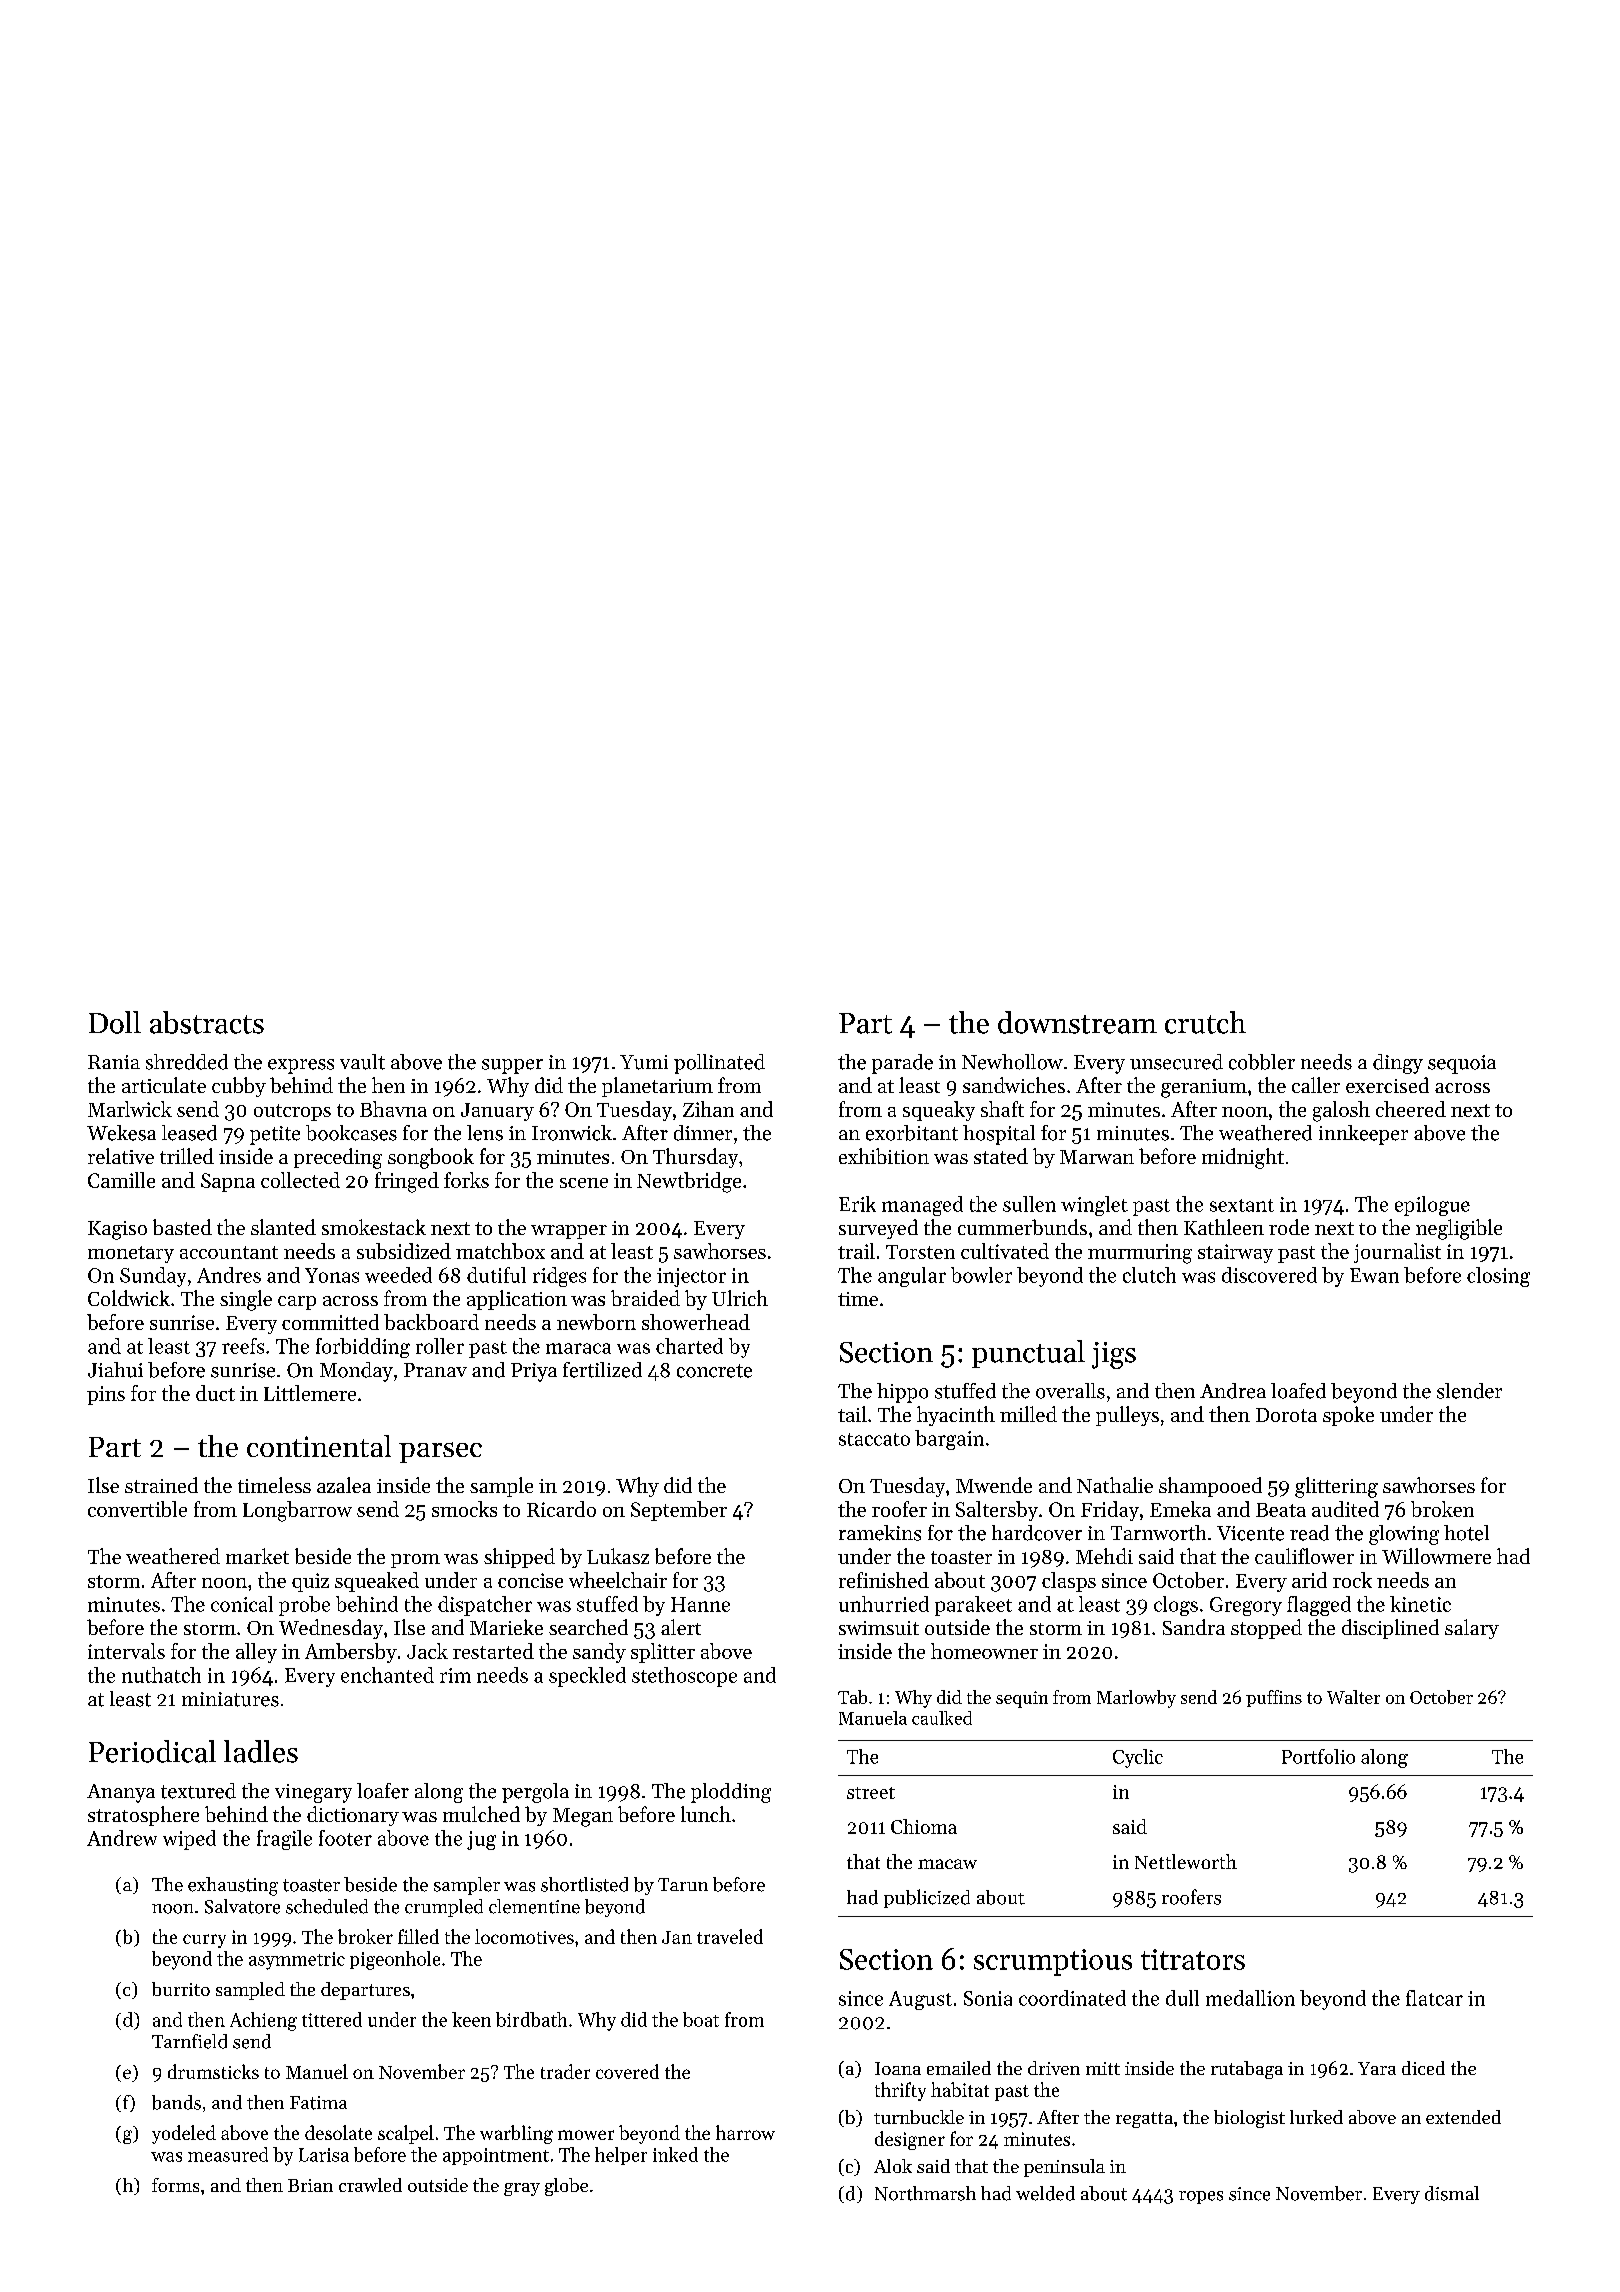 This screenshot has width=1620, height=2292. What do you see at coordinates (261, 1751) in the screenshot?
I see `ladles` at bounding box center [261, 1751].
